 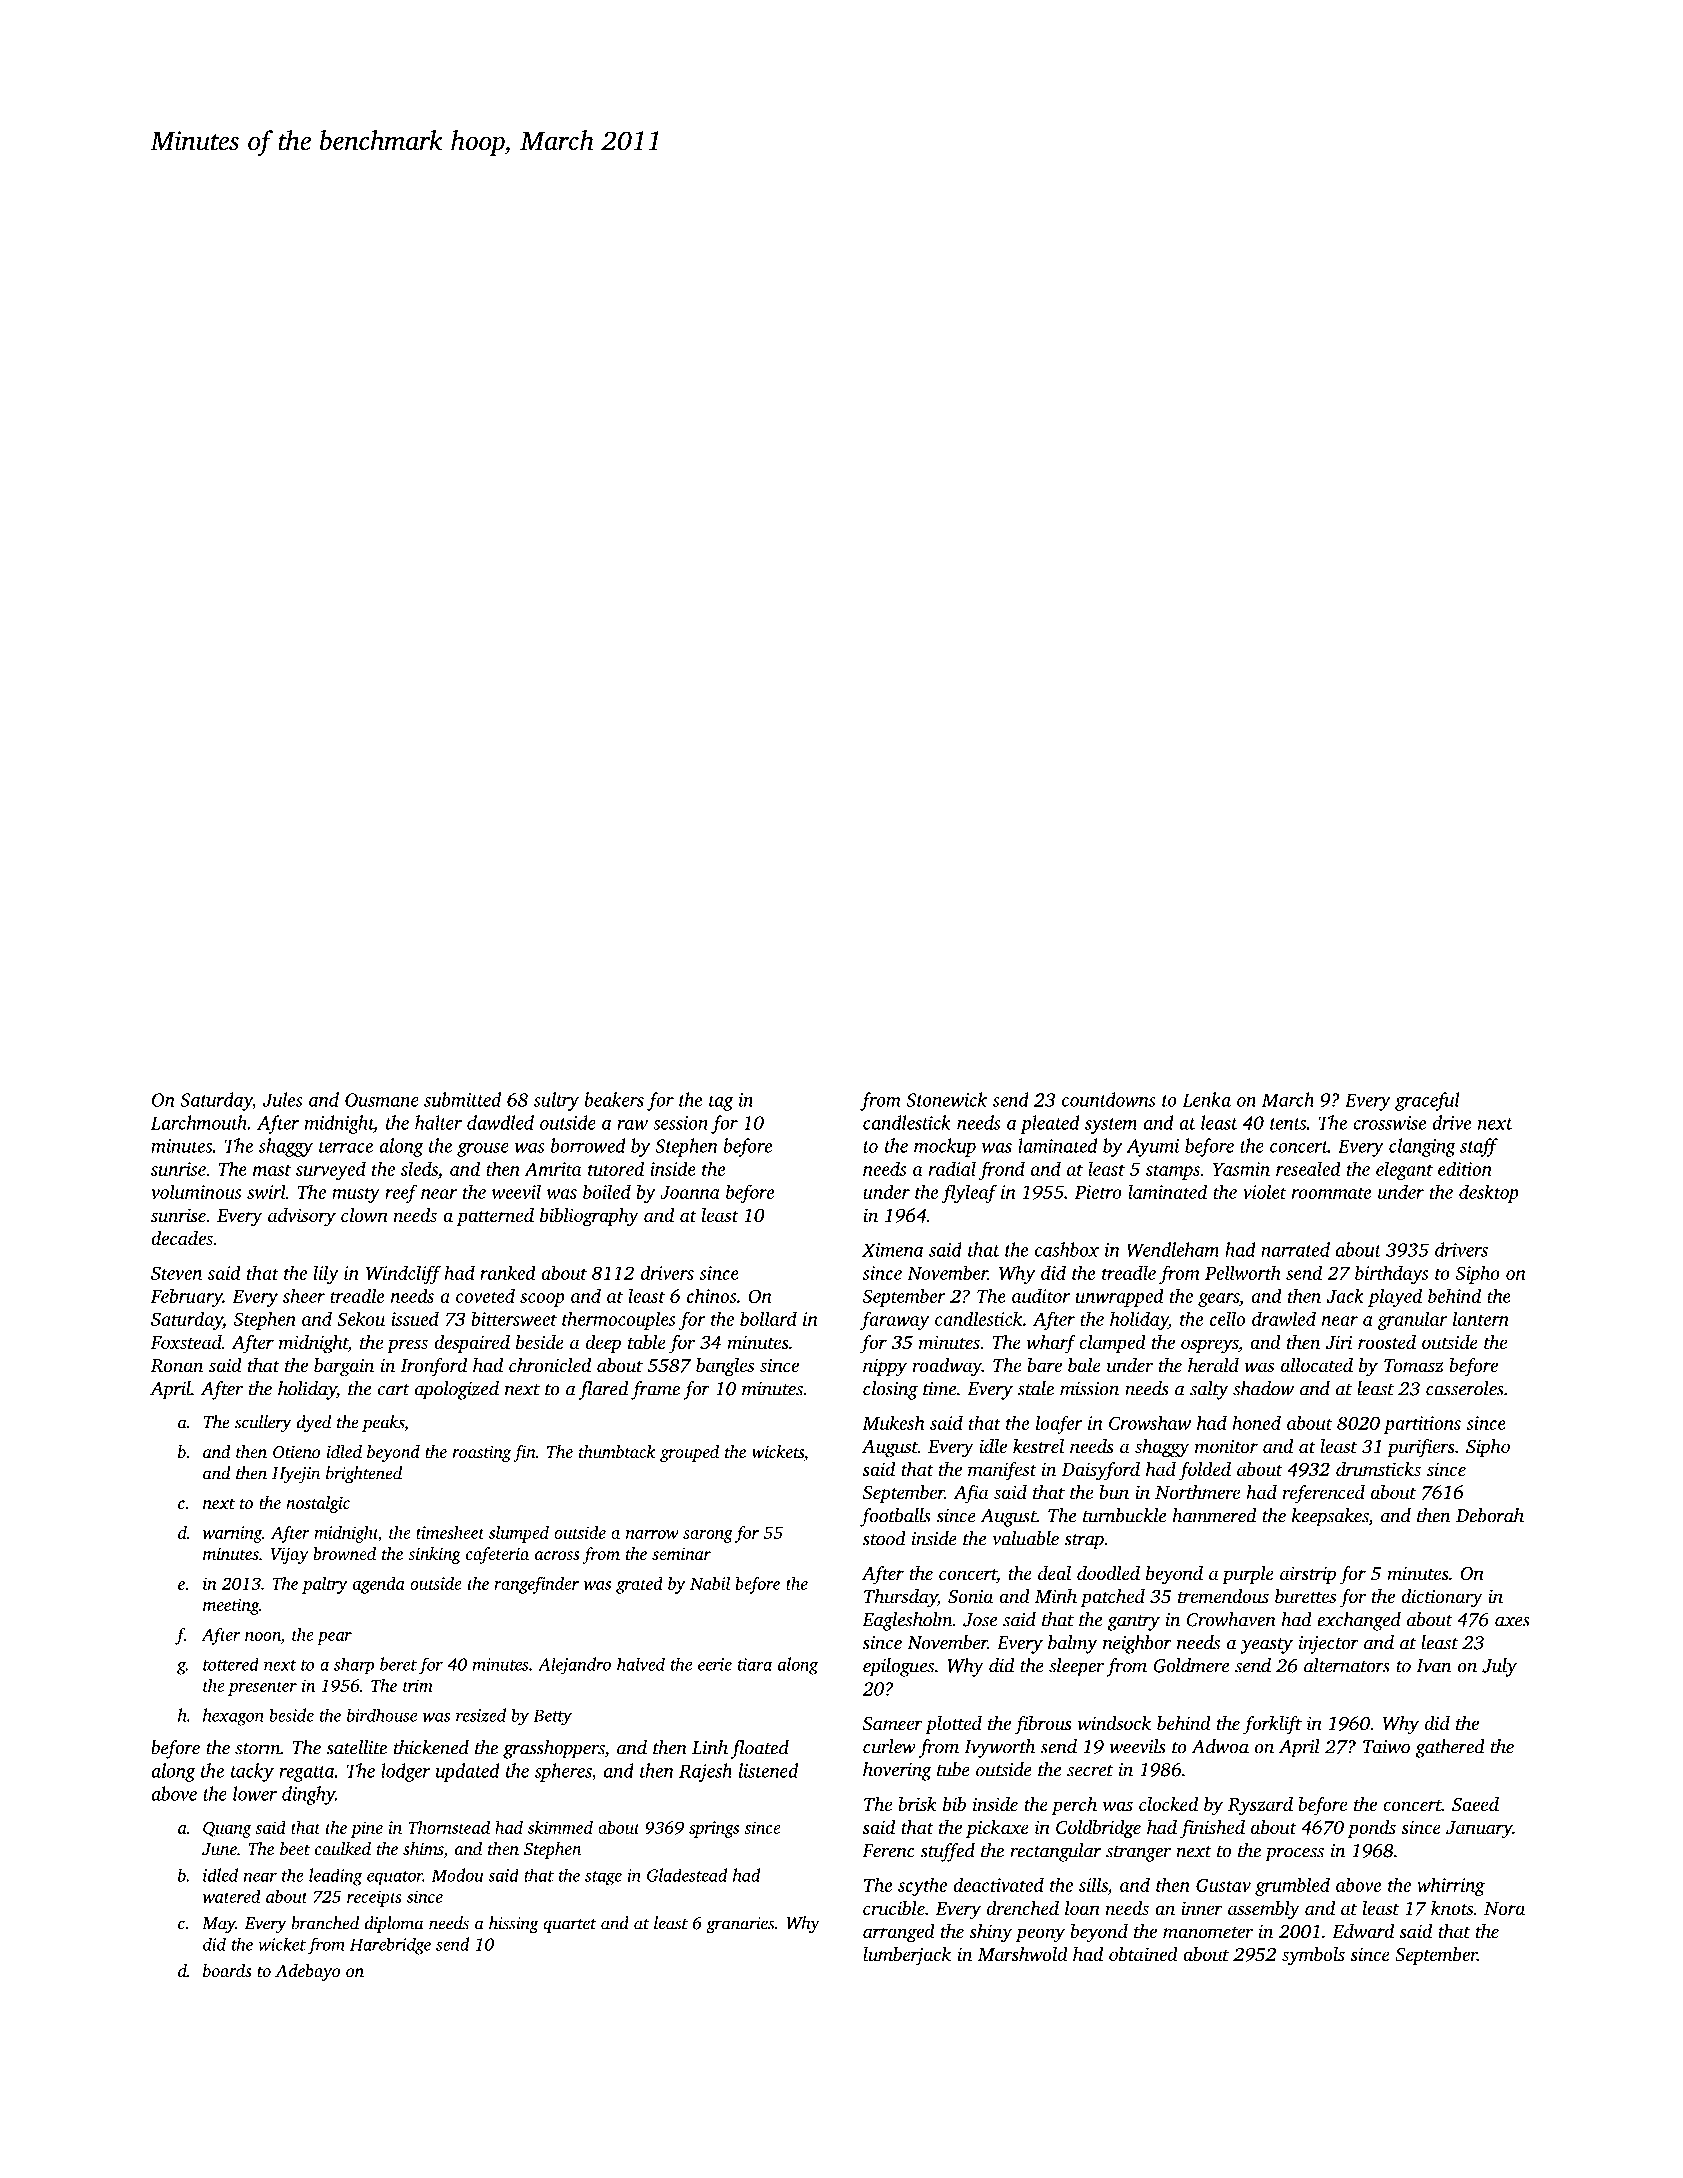 What do you see at coordinates (457, 1875) in the screenshot?
I see `Modou` at bounding box center [457, 1875].
